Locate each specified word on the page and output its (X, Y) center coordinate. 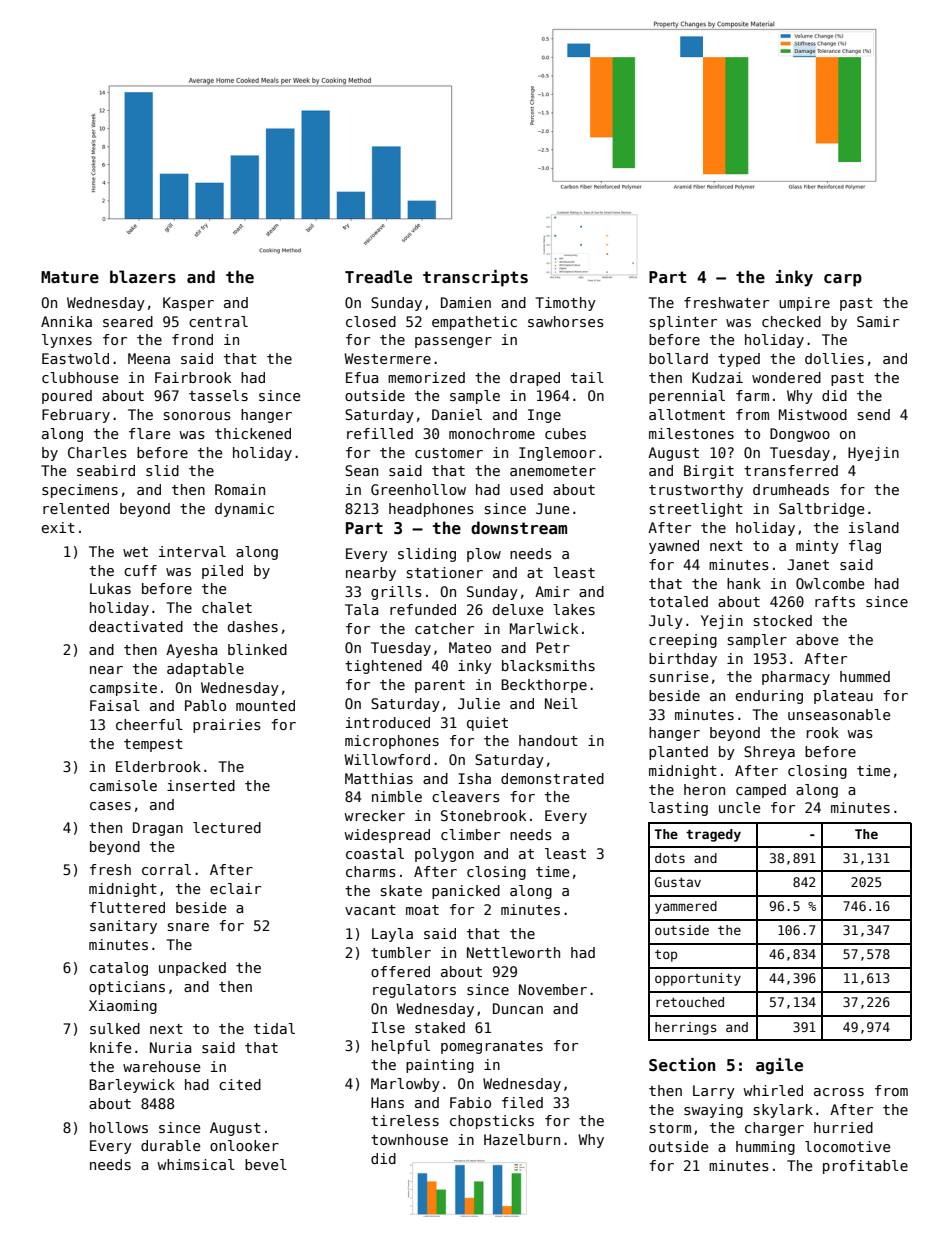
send (874, 414)
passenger (453, 342)
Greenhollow (418, 489)
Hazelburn (522, 1139)
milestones (691, 433)
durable (170, 1145)
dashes (253, 626)
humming (765, 1148)
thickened (253, 433)
